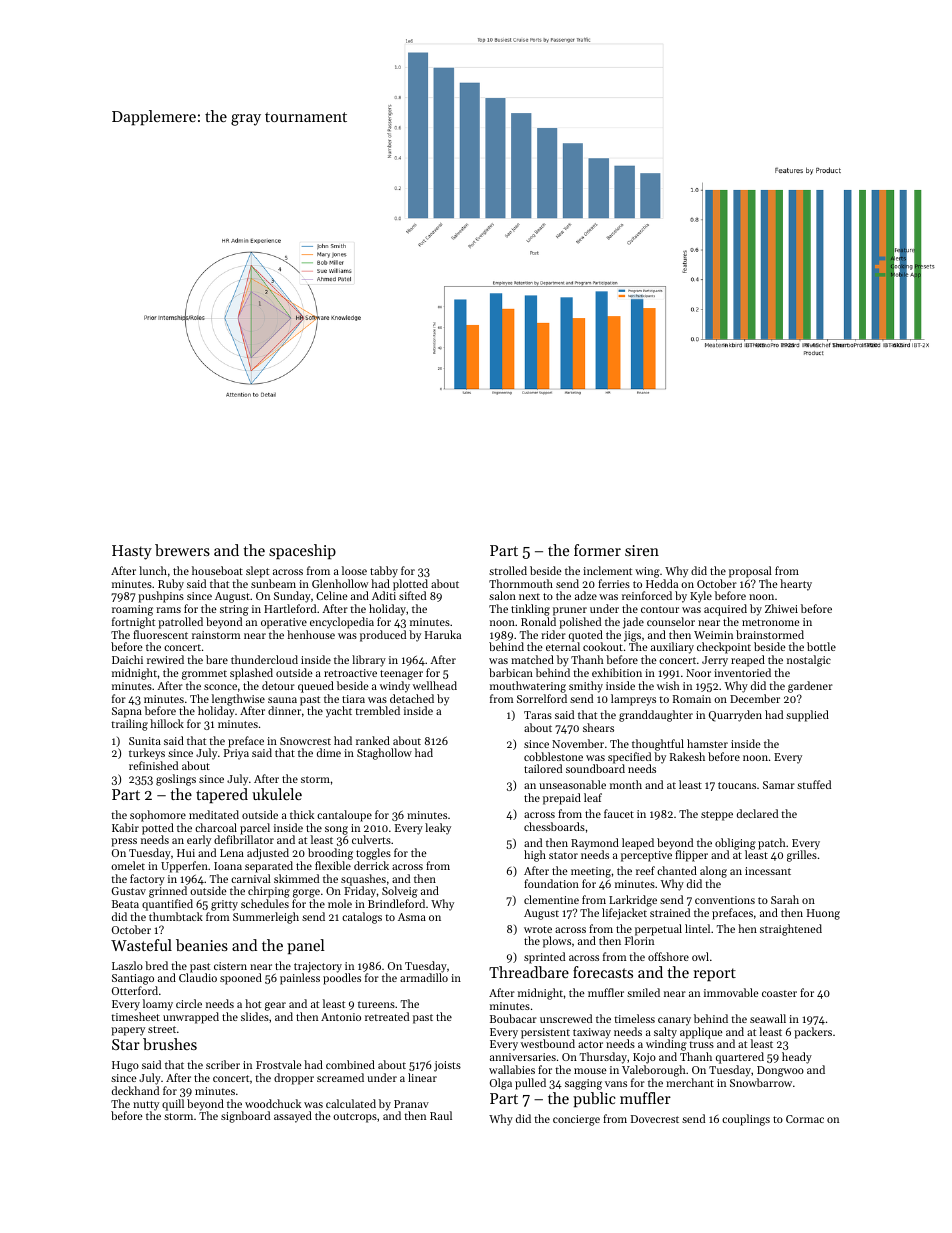 This screenshot has height=1233, width=952. Describe the element at coordinates (158, 816) in the screenshot. I see `sophomore` at that location.
